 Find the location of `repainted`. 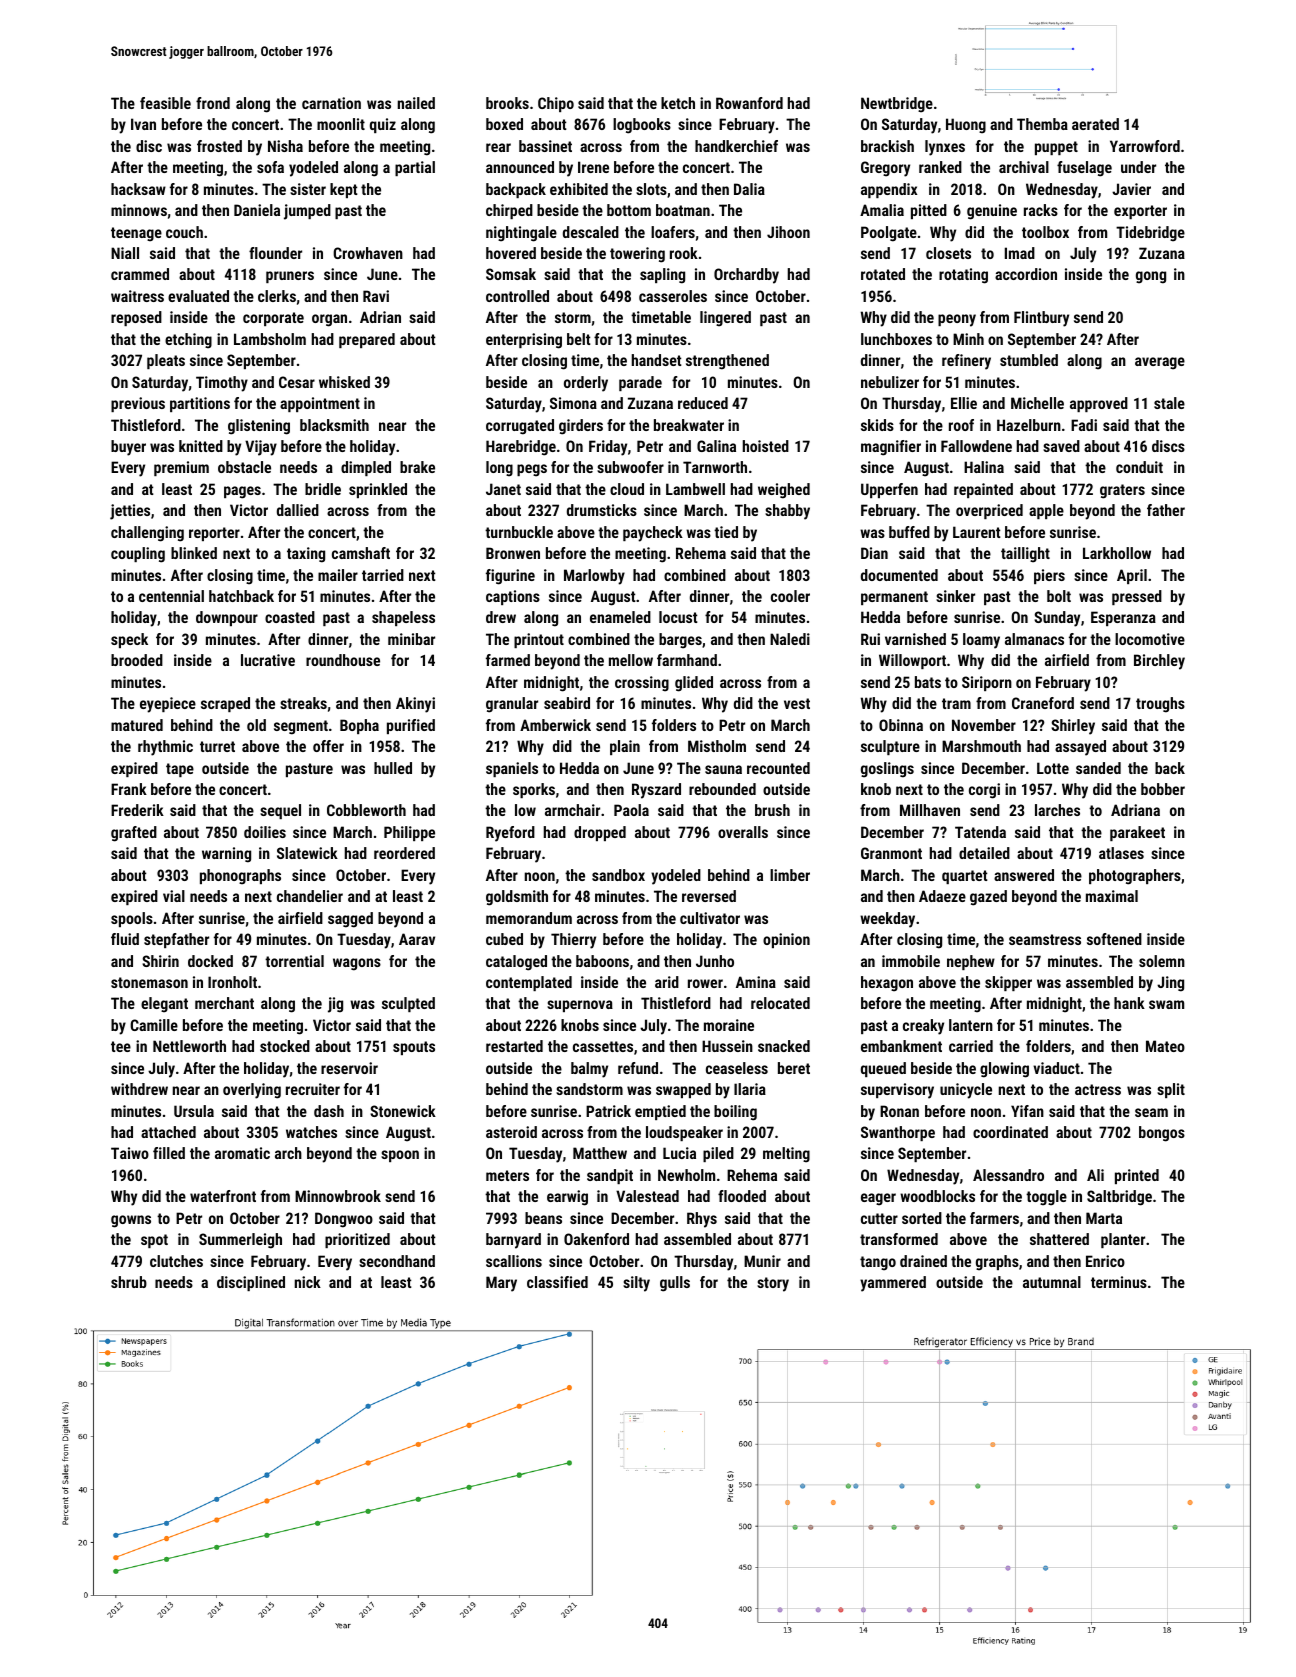

repainted is located at coordinates (983, 490).
